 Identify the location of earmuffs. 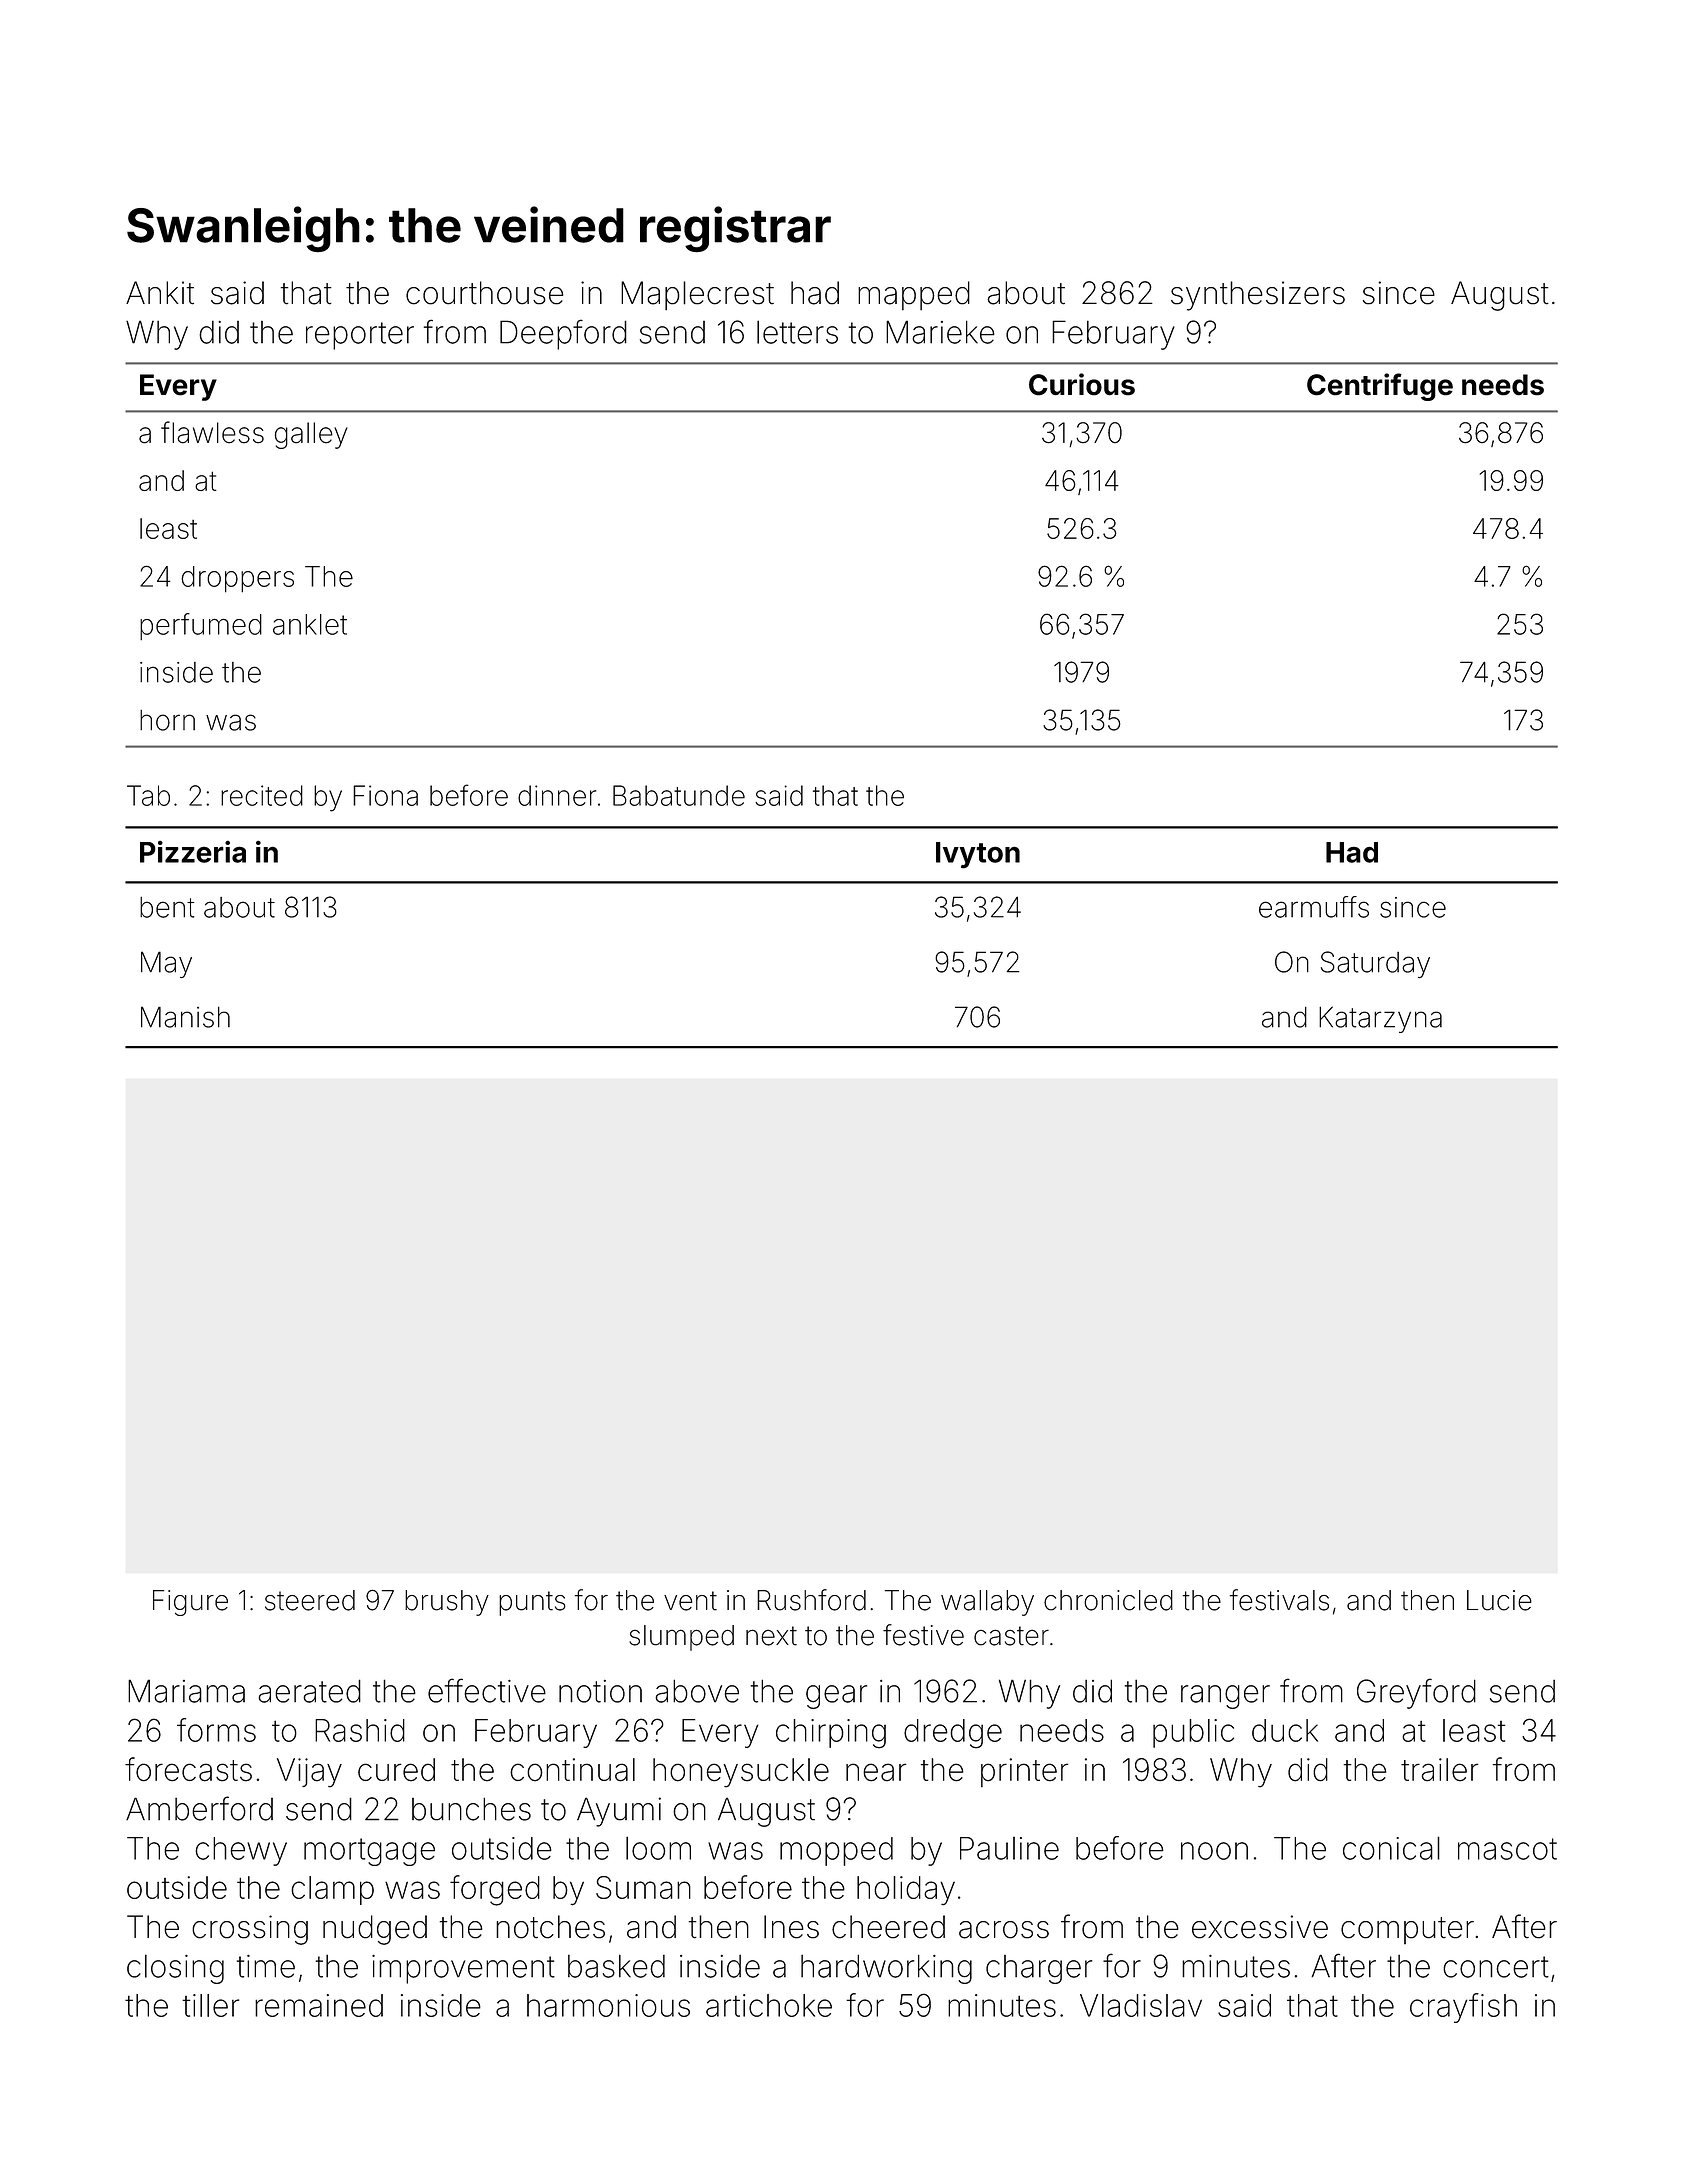
(1314, 907).
